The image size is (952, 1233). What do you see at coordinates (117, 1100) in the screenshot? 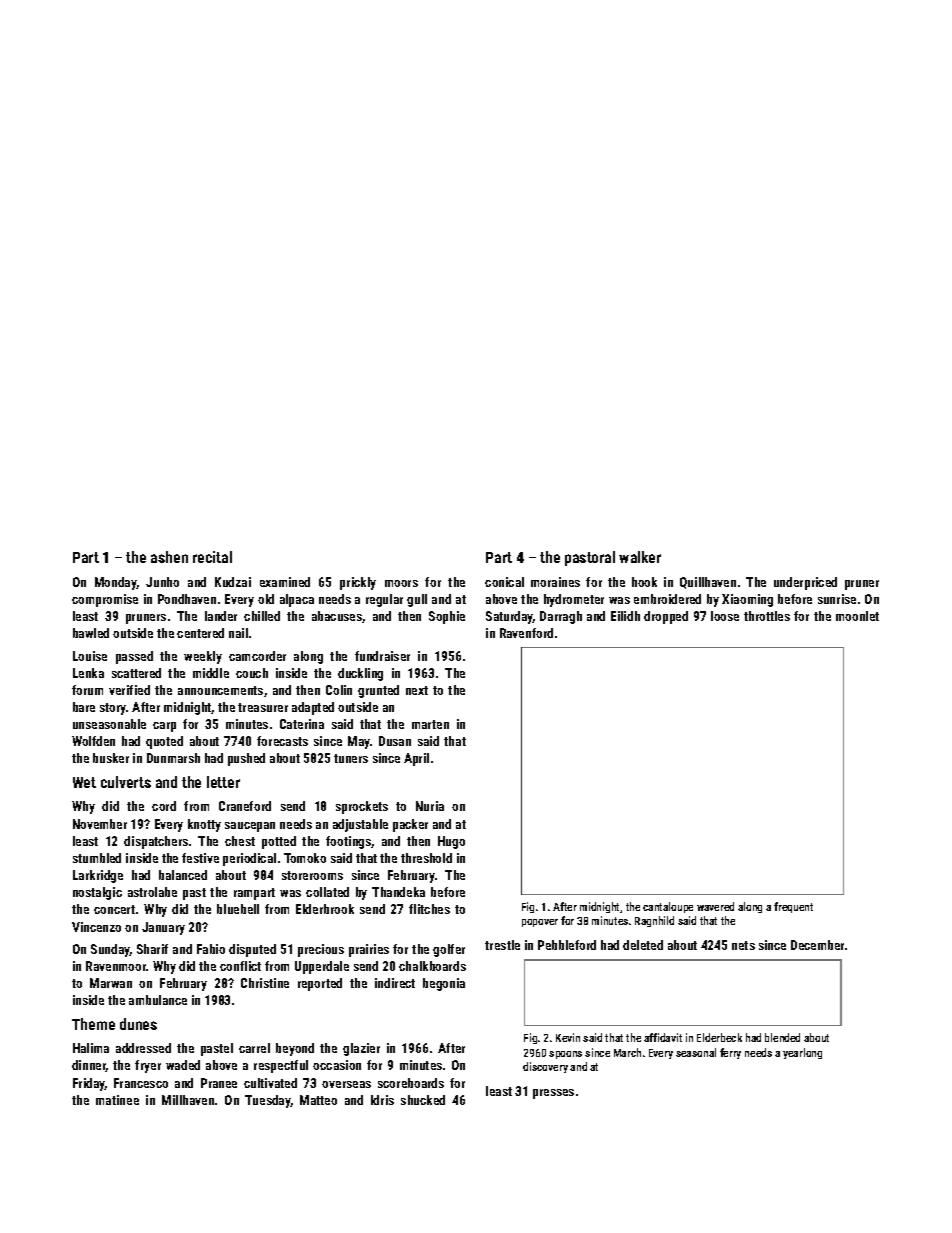
I see `matinee` at bounding box center [117, 1100].
